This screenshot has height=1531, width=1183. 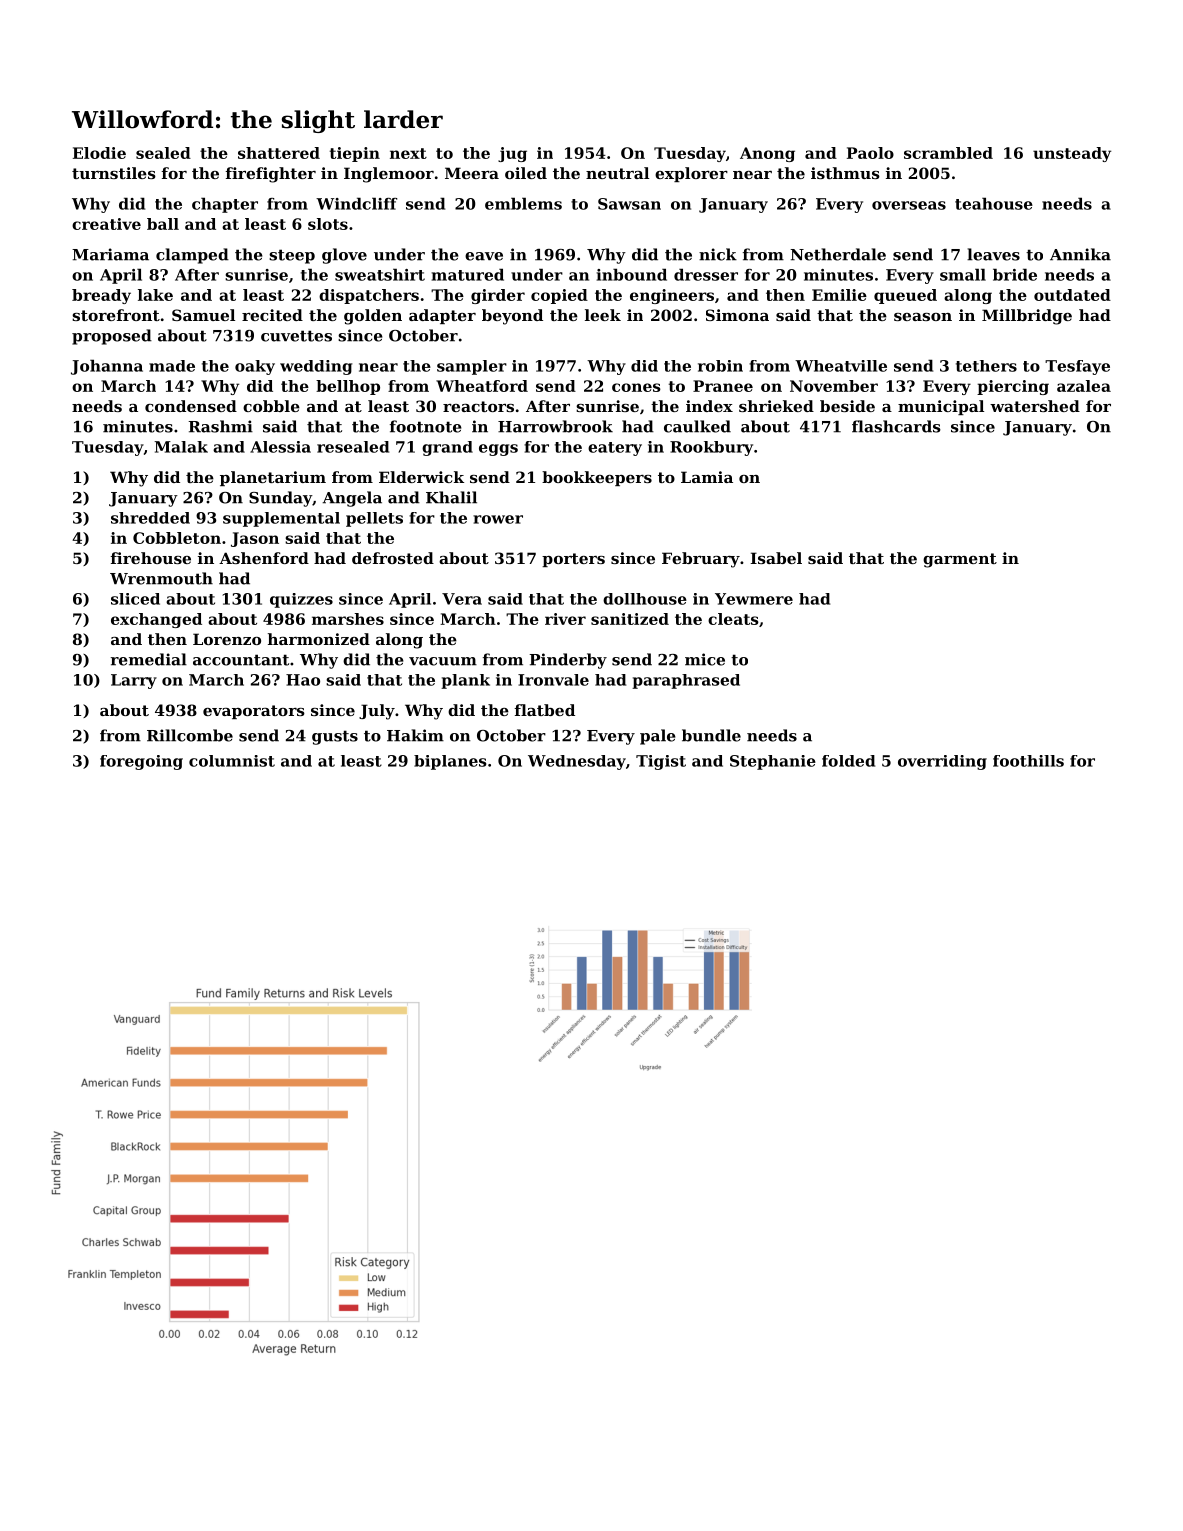 I want to click on columnist, so click(x=232, y=761).
